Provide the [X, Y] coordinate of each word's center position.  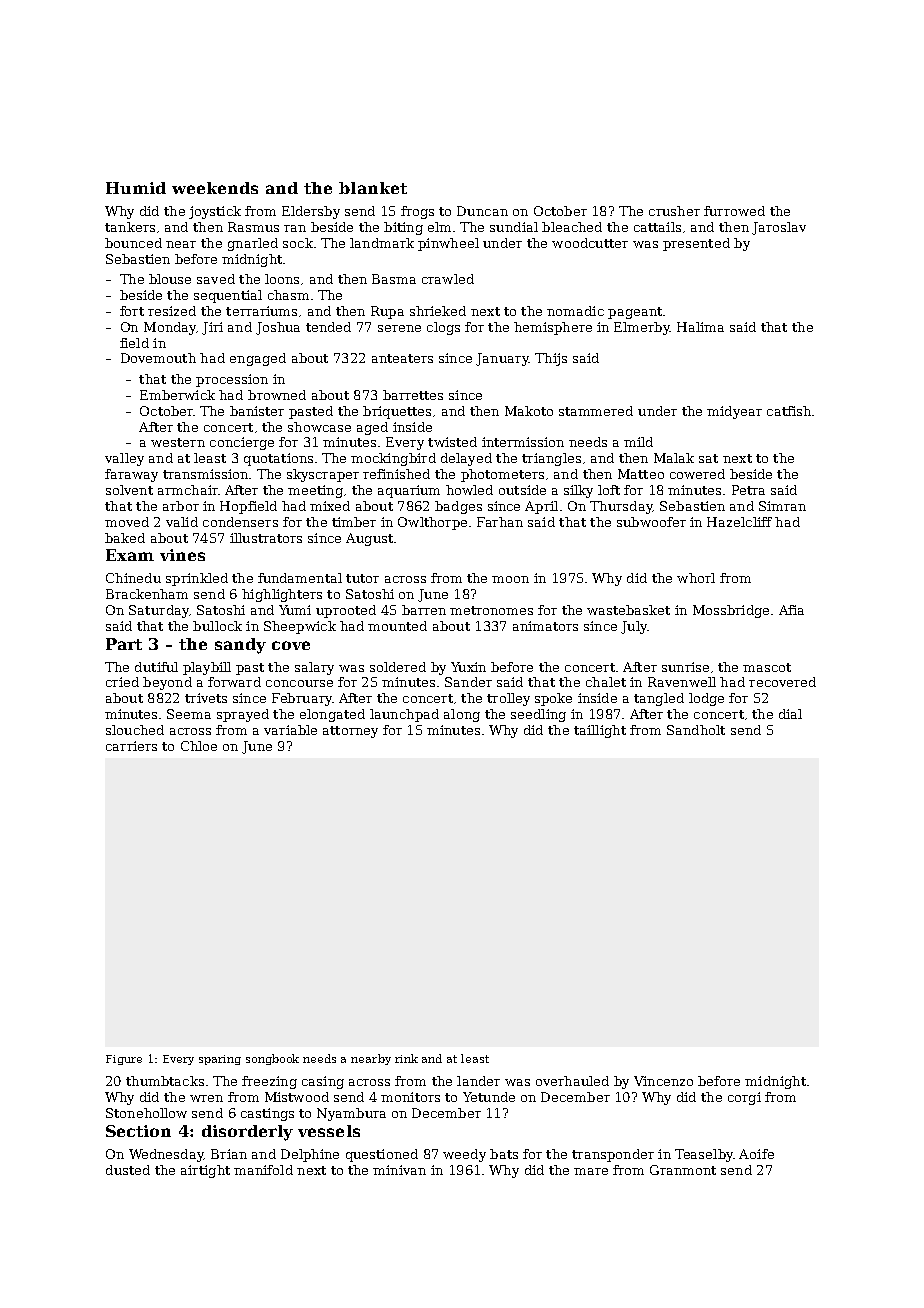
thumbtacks [165, 1081]
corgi [744, 1098]
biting [403, 228]
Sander [468, 682]
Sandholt [696, 730]
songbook [272, 1059]
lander [478, 1081]
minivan [399, 1170]
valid [182, 522]
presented [696, 244]
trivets [206, 698]
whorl [696, 578]
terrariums [261, 311]
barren [424, 610]
